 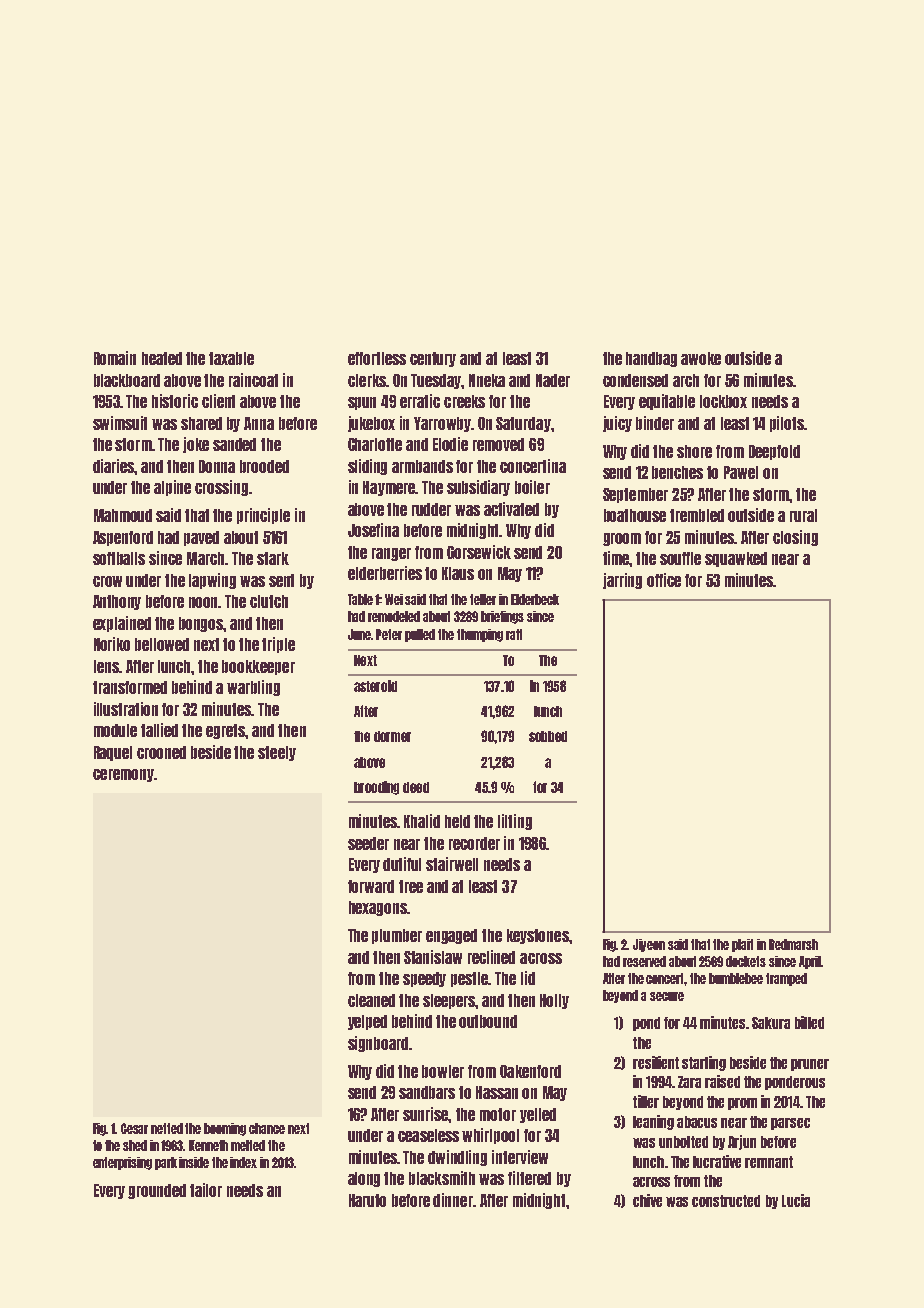 What do you see at coordinates (392, 736) in the document?
I see `dormer` at bounding box center [392, 736].
